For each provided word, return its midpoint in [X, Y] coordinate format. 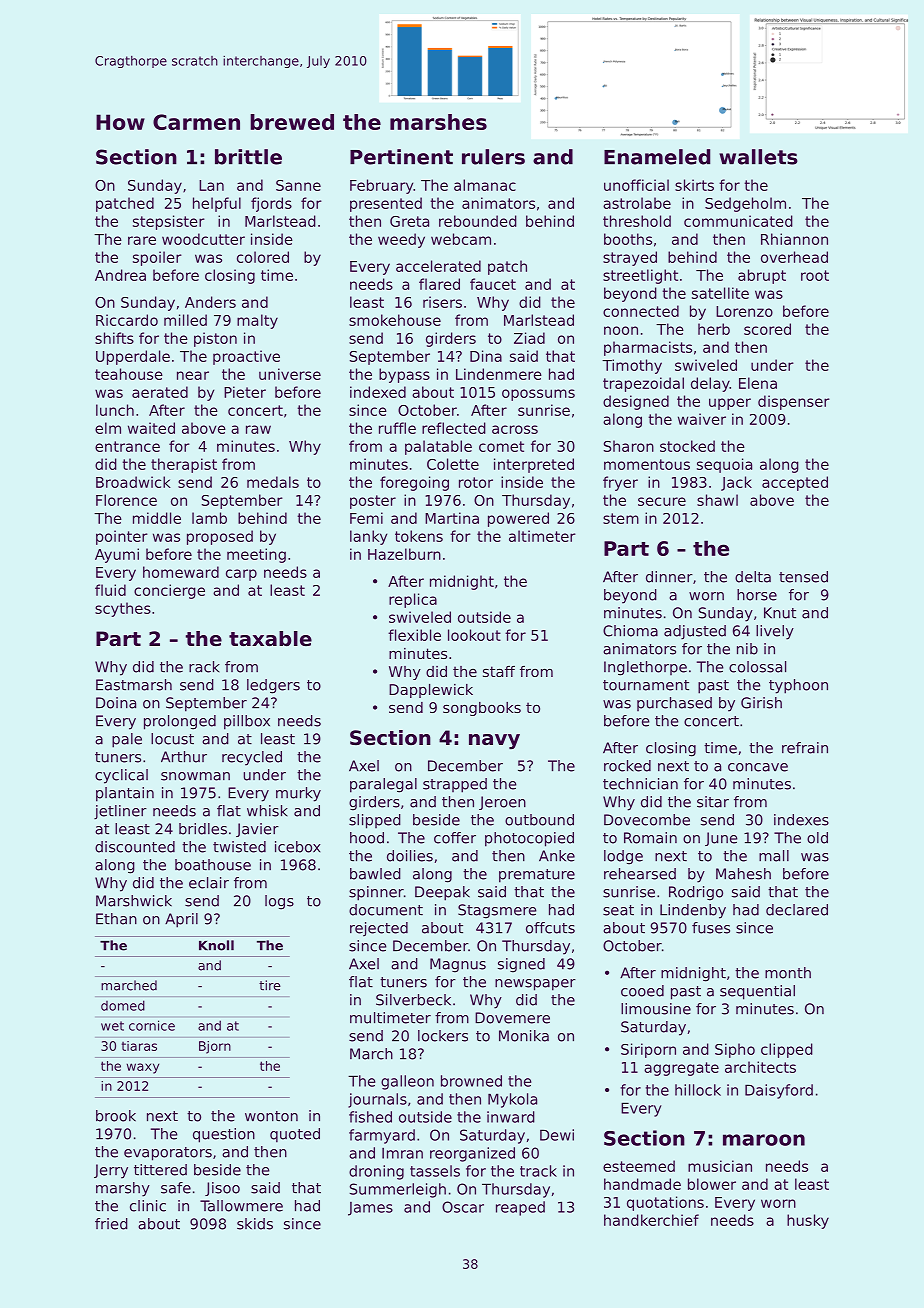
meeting [256, 555]
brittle [248, 157]
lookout [474, 635]
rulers [493, 157]
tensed [803, 577]
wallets [758, 157]
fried [111, 1224]
